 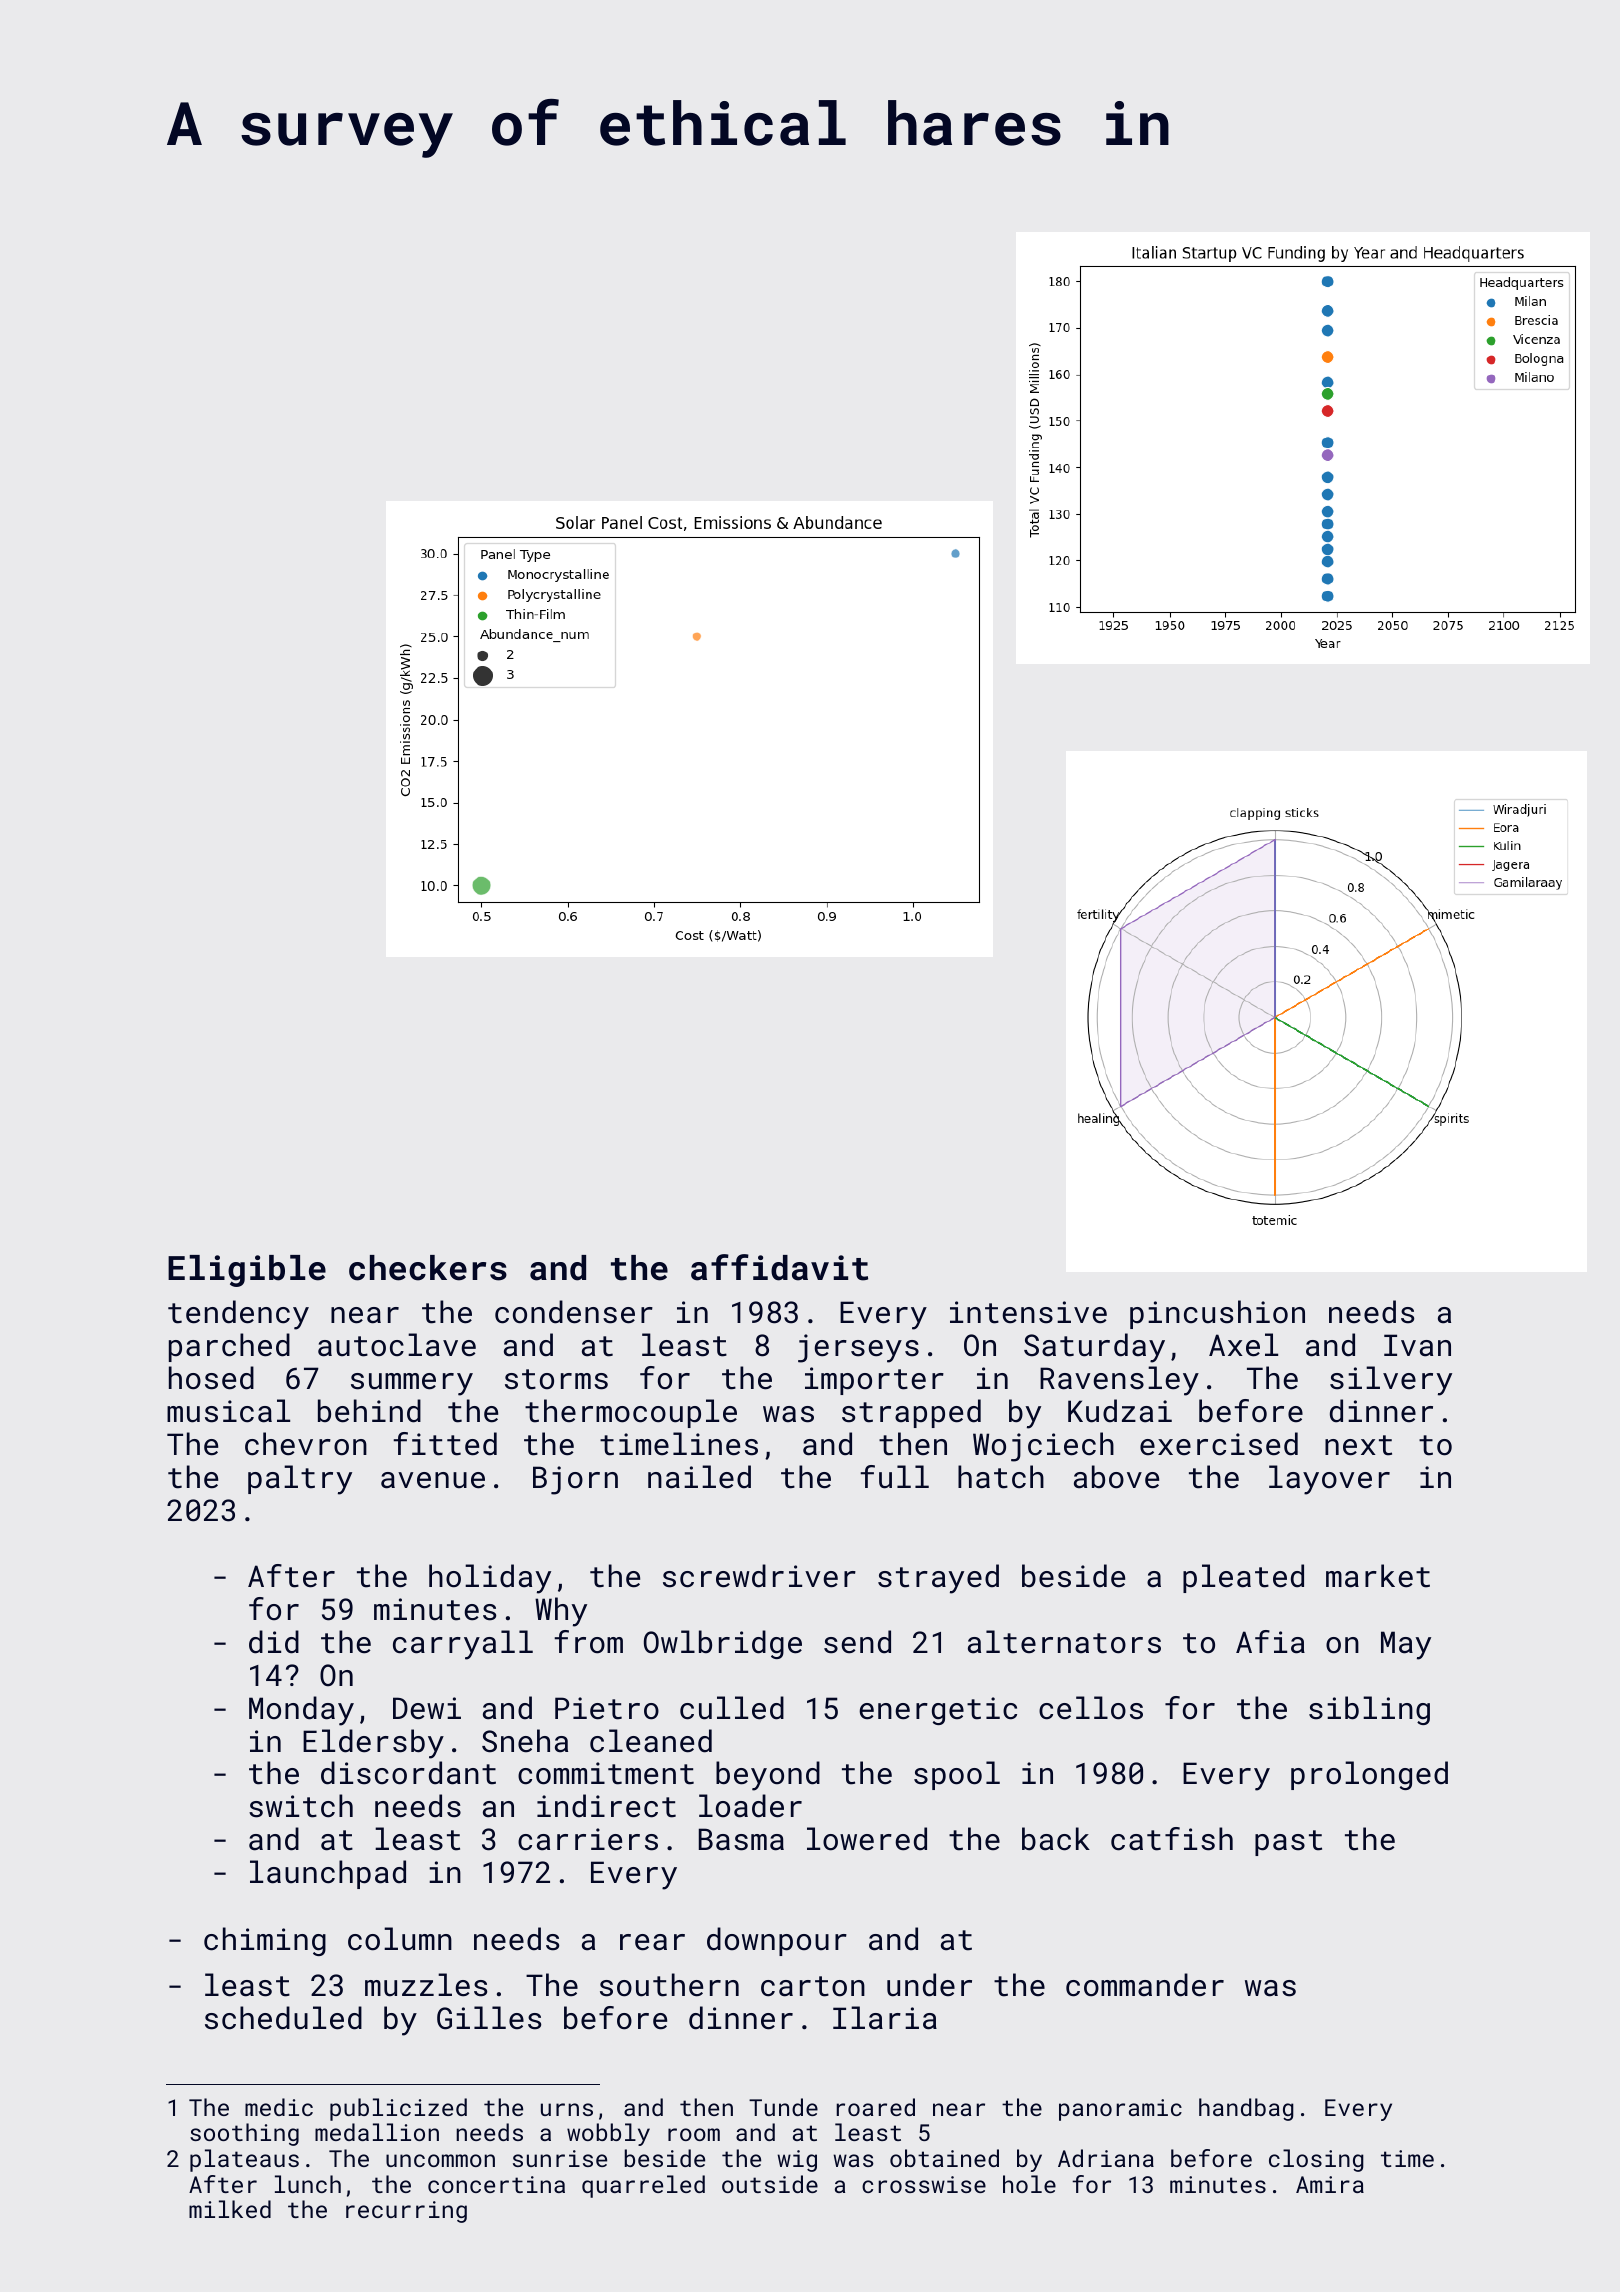 I want to click on milked, so click(x=230, y=2209).
